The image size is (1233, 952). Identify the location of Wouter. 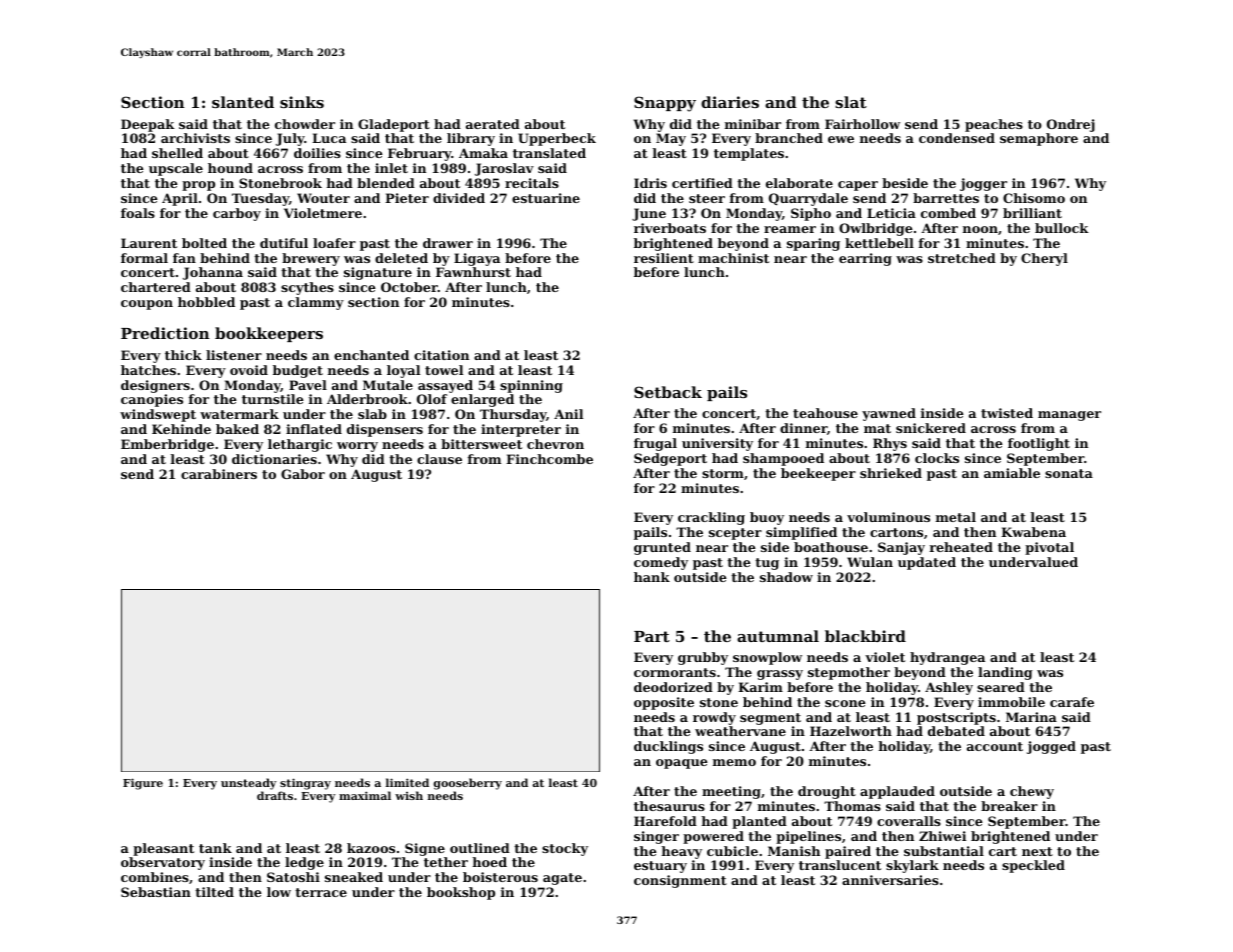
(323, 198).
